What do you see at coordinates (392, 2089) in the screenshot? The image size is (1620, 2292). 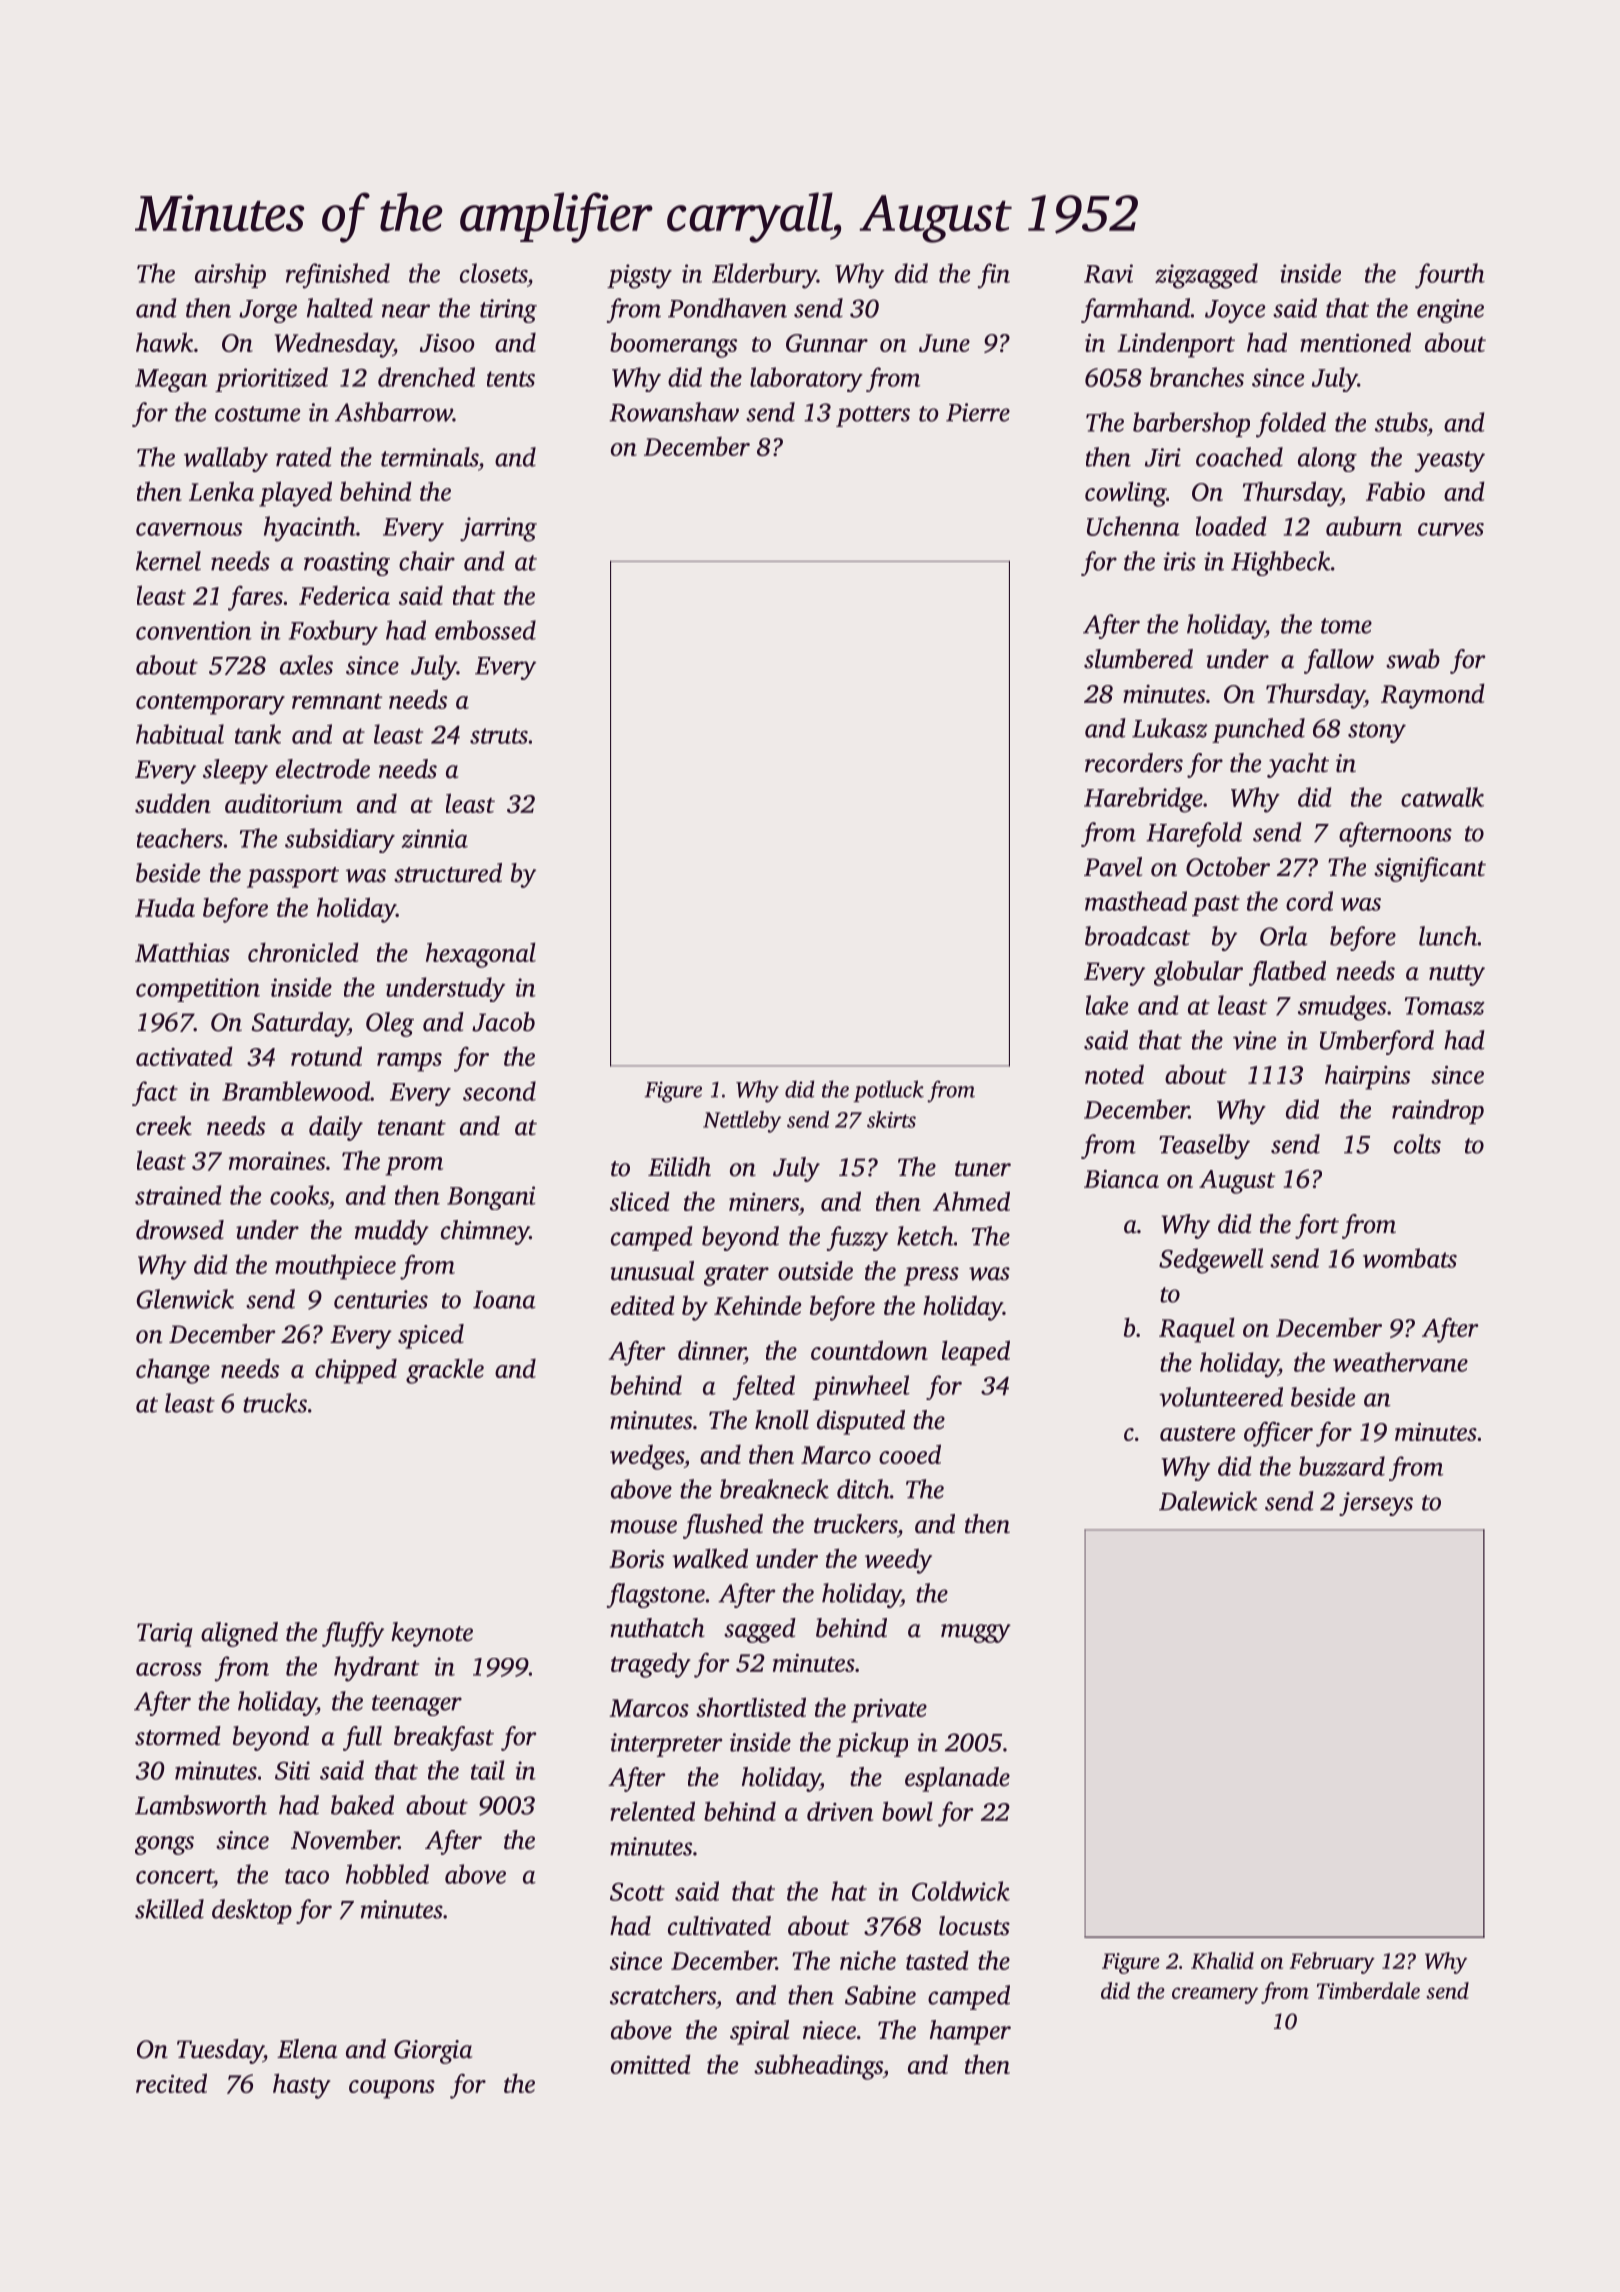 I see `coupons` at bounding box center [392, 2089].
